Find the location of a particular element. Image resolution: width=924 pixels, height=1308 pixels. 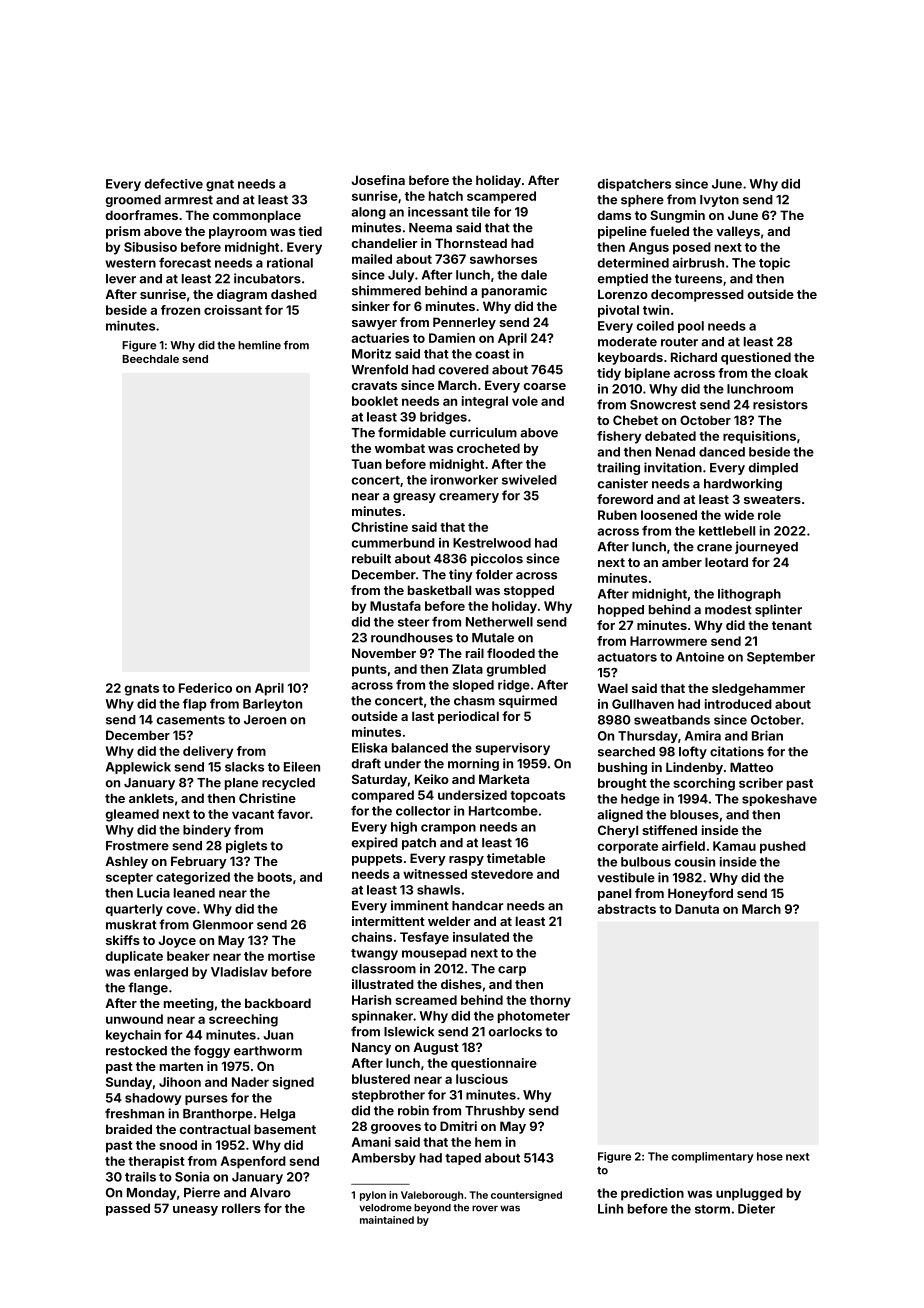

hose is located at coordinates (770, 1156).
